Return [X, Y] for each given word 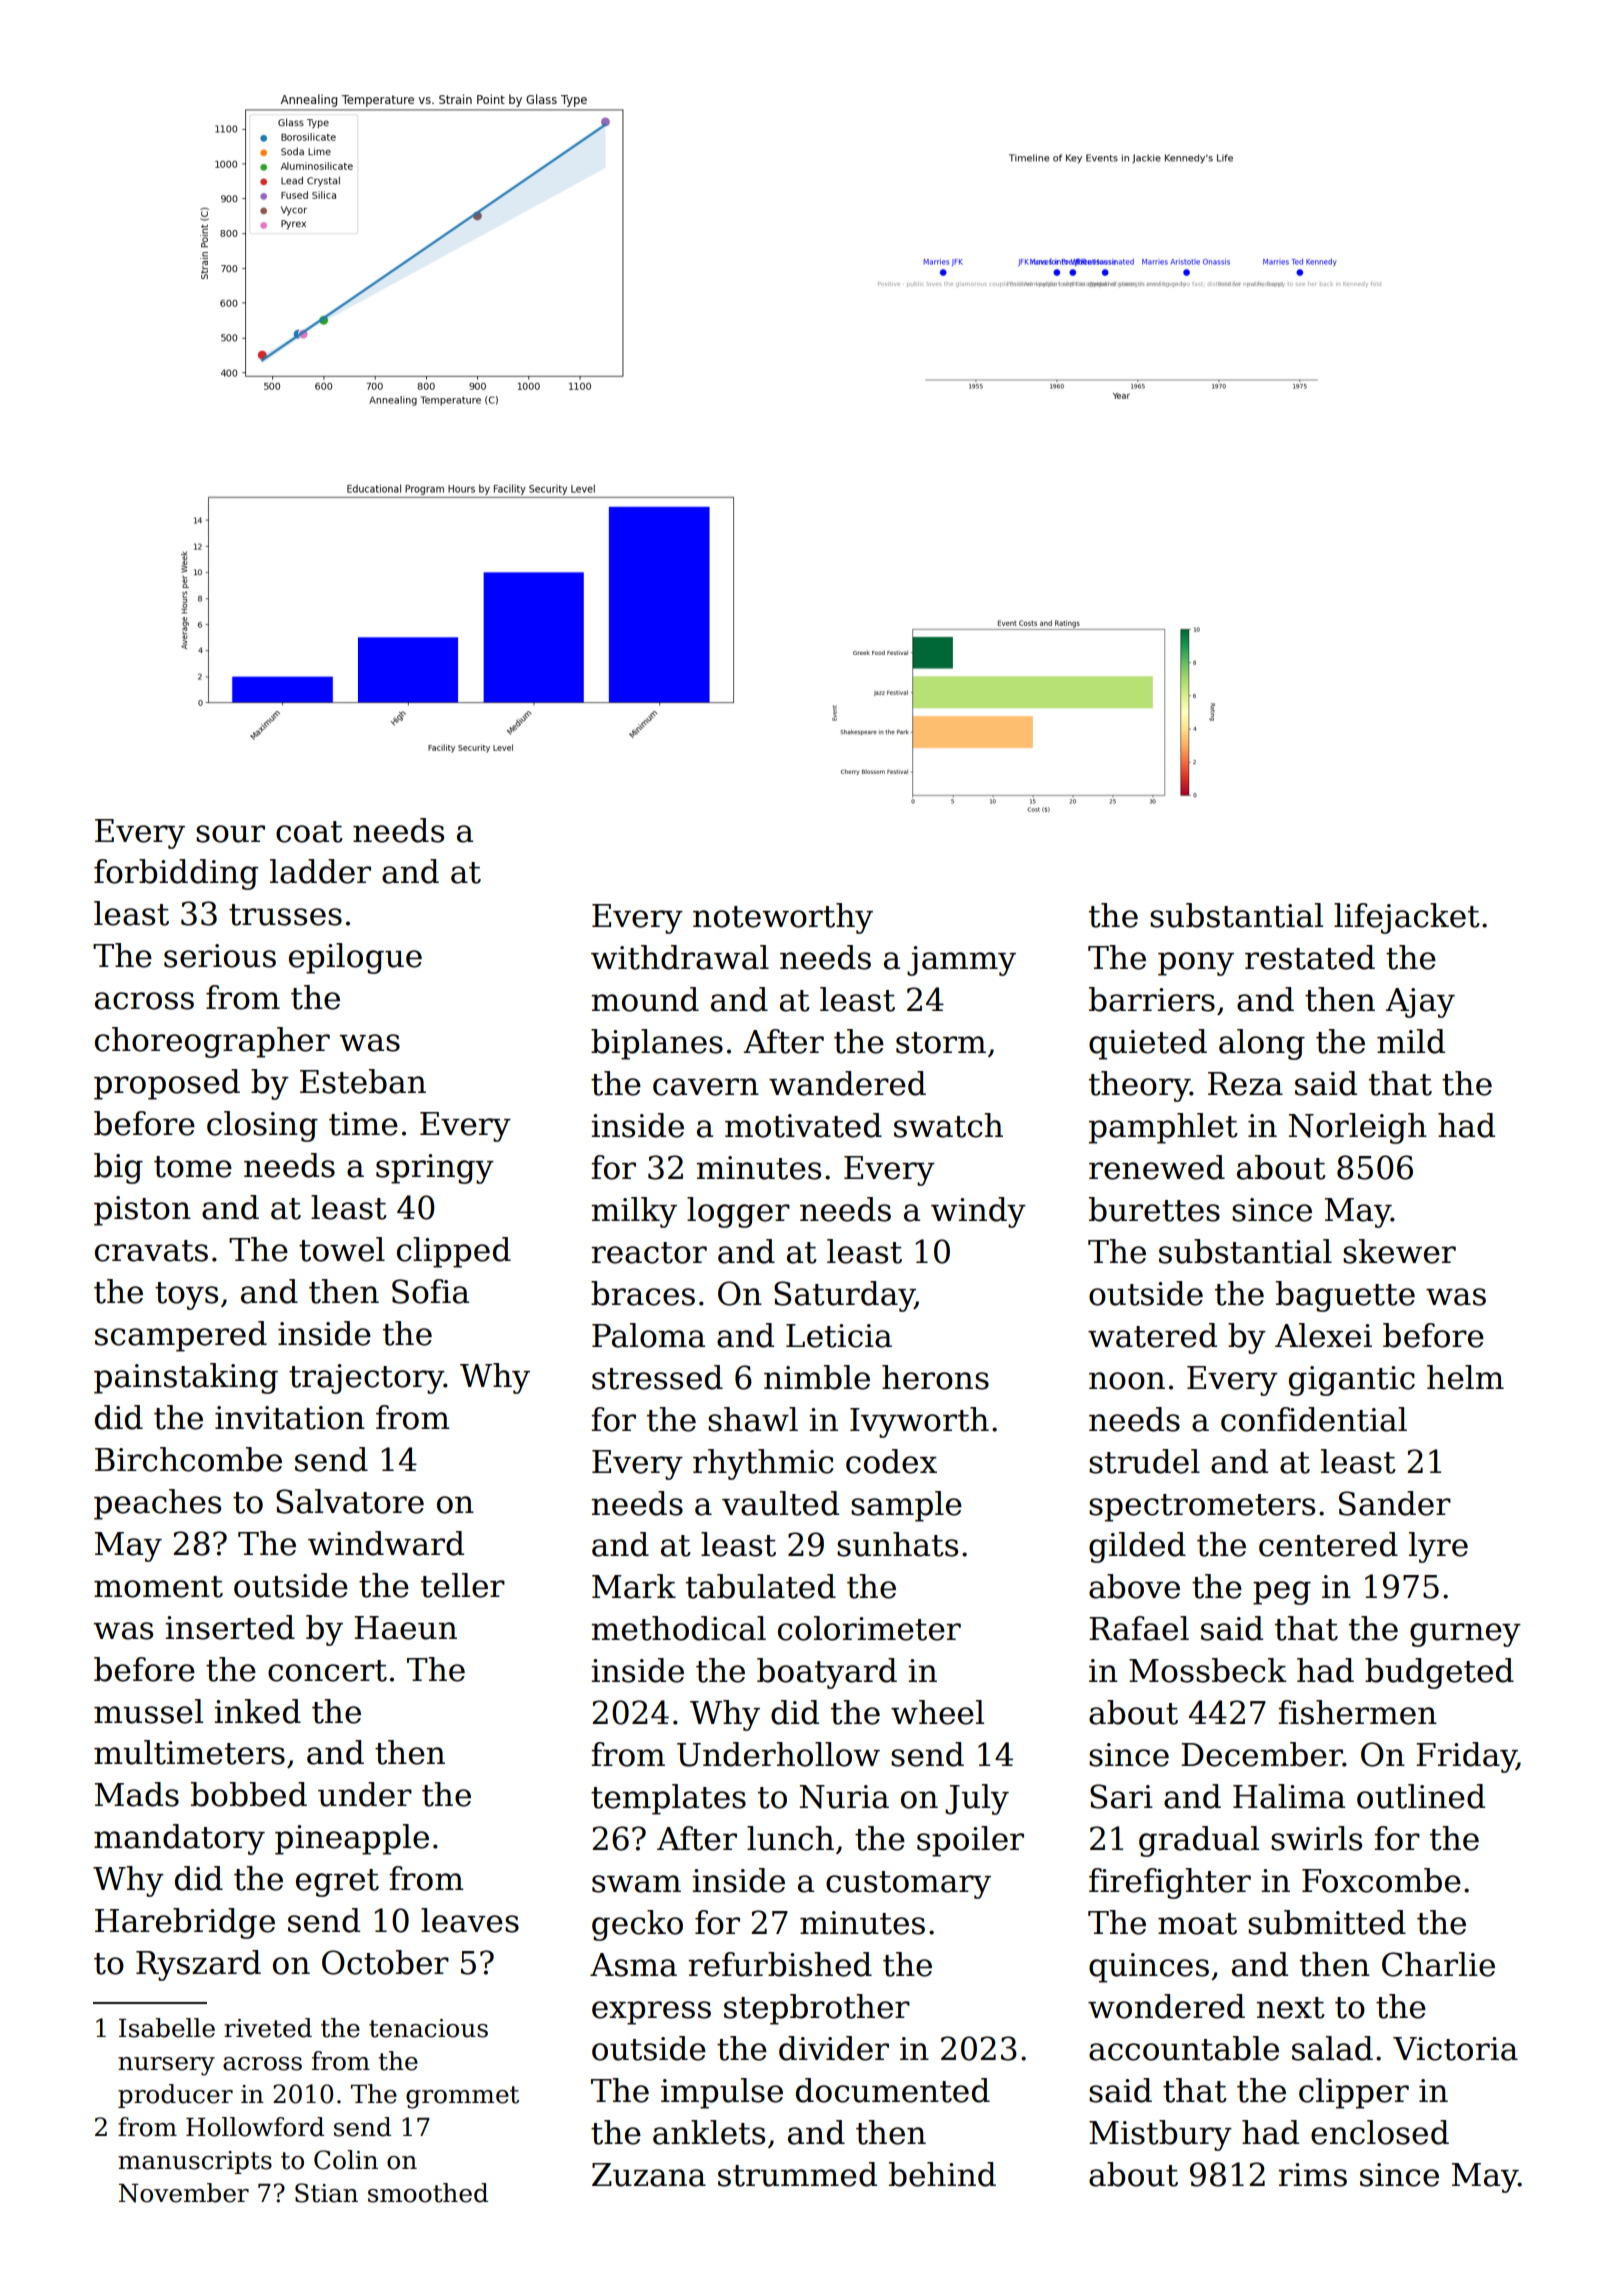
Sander [1395, 1503]
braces [643, 1293]
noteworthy [783, 918]
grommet [462, 2097]
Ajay [1420, 1003]
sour [230, 834]
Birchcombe [188, 1459]
